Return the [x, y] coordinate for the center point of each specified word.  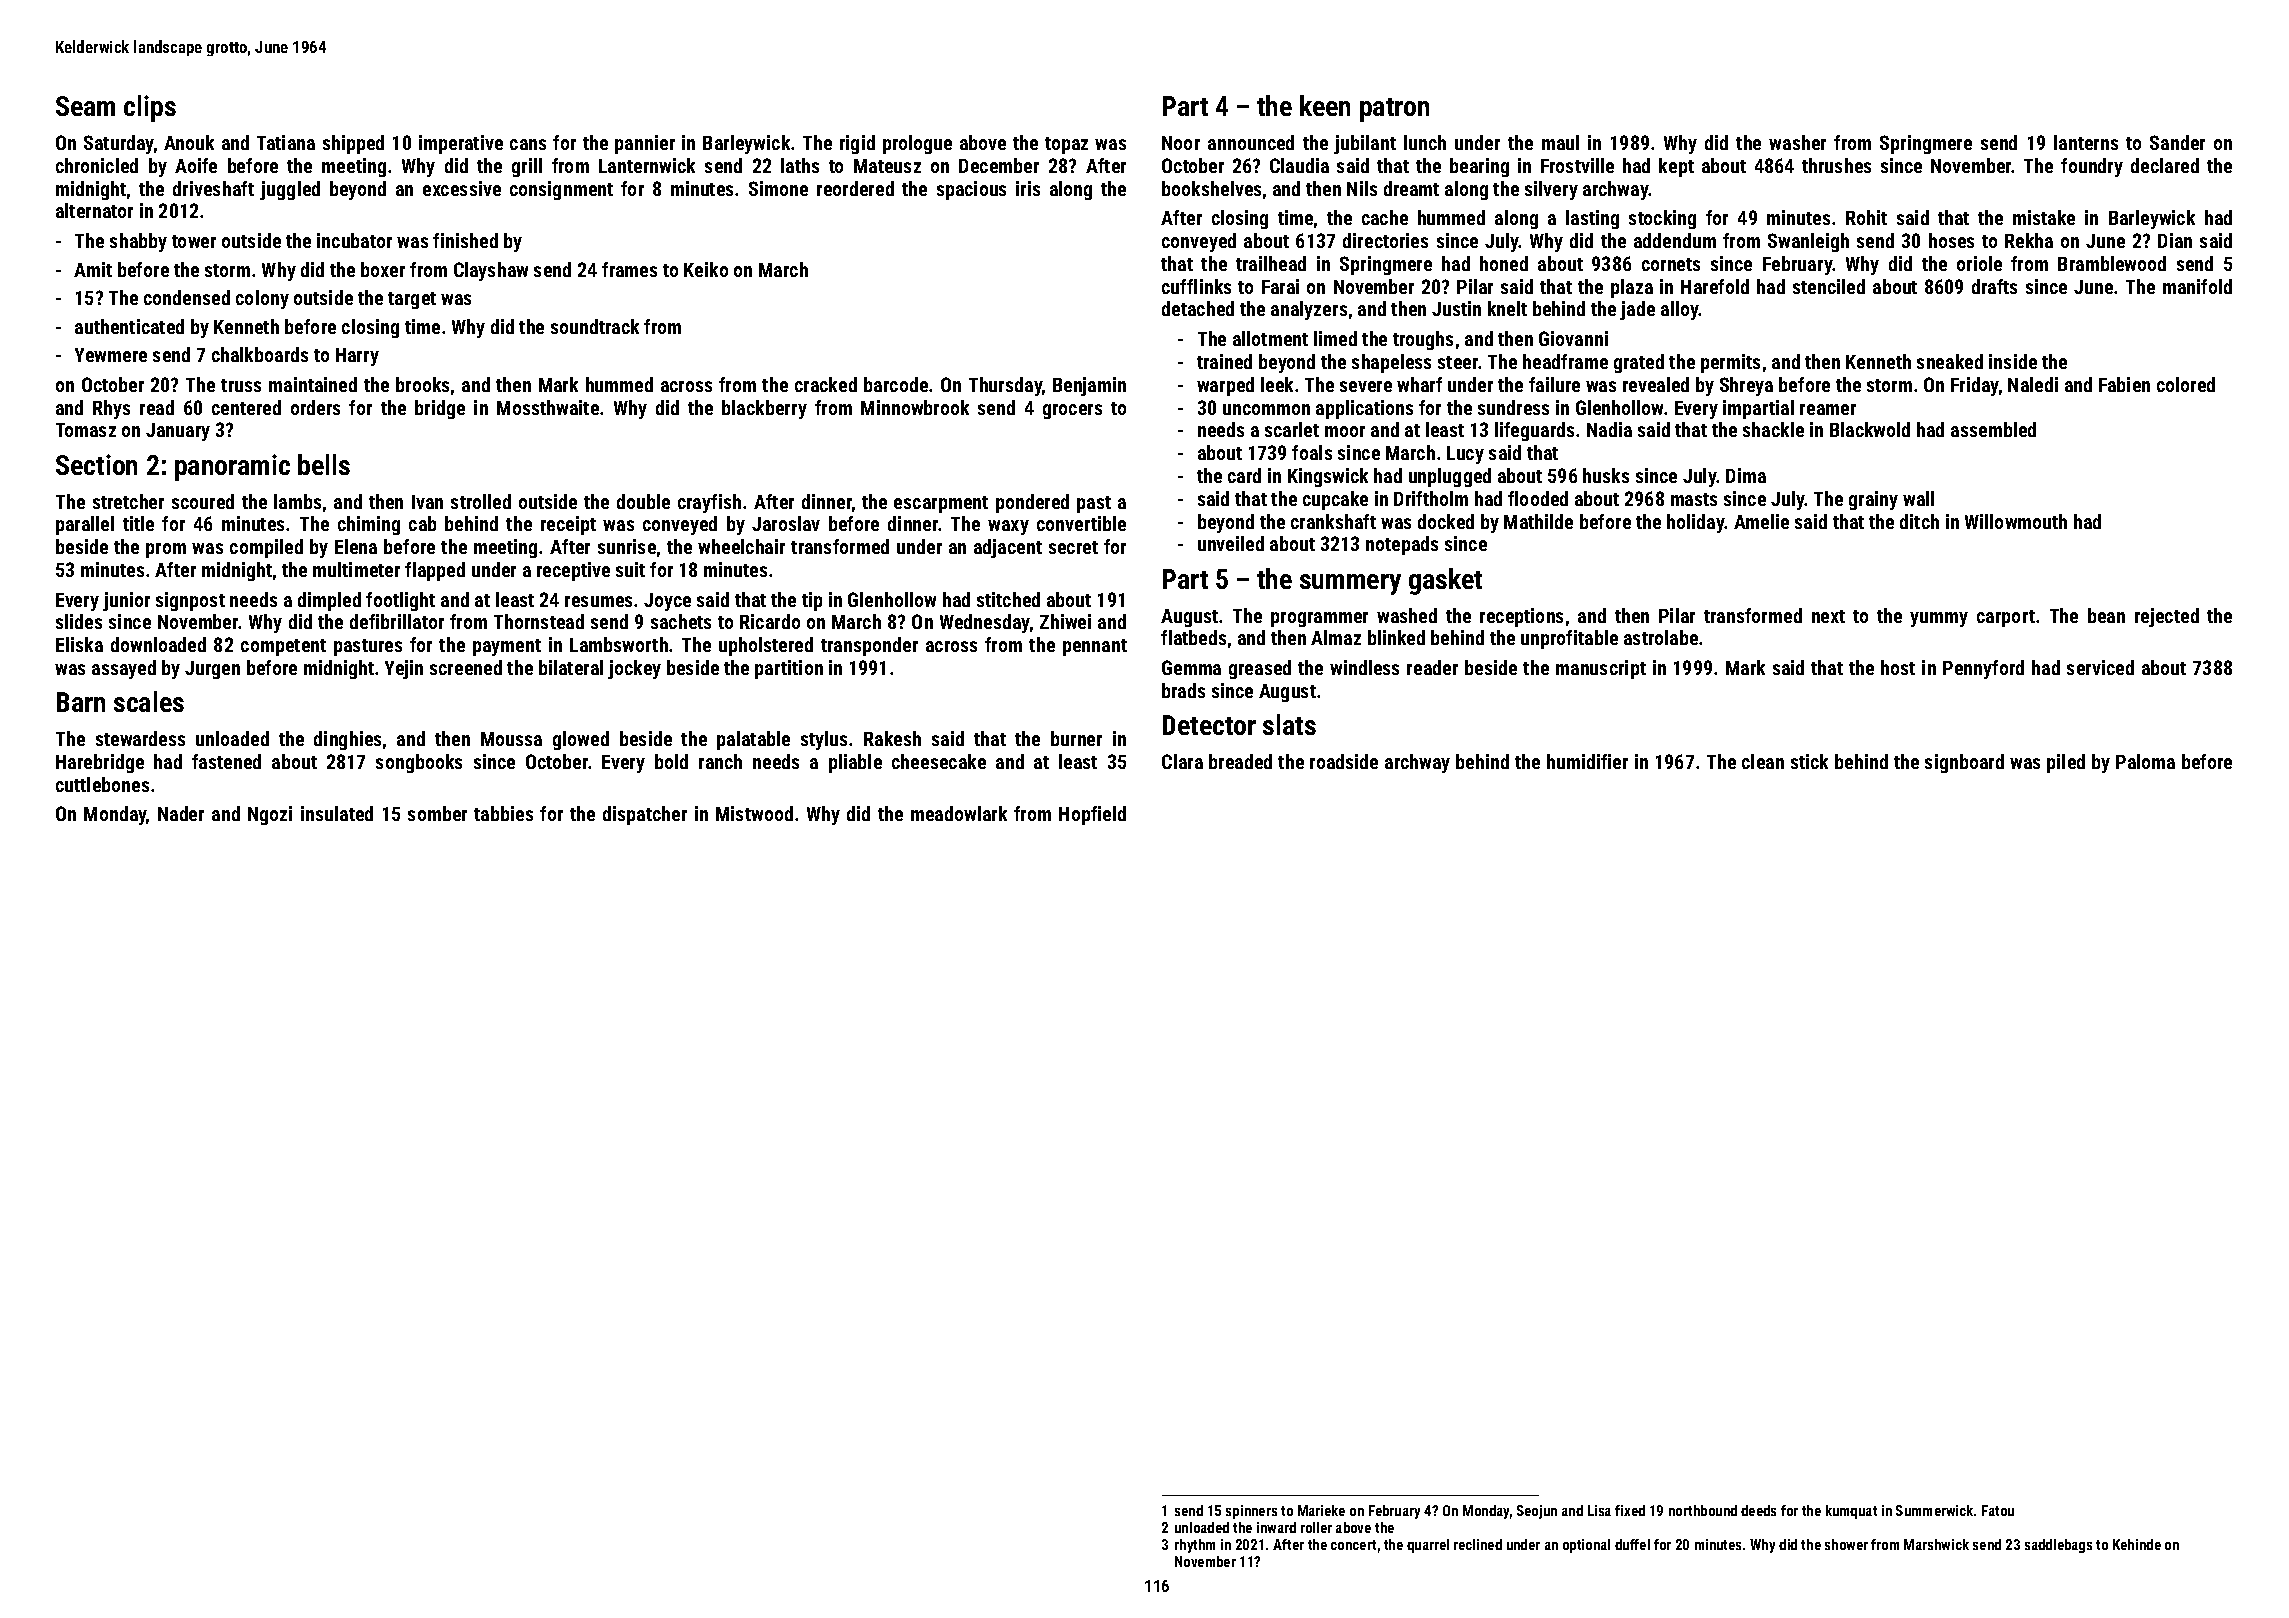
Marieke [1321, 1510]
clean [1763, 761]
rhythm [1195, 1546]
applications [1364, 409]
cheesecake [939, 761]
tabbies [503, 813]
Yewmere [111, 355]
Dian [2175, 240]
